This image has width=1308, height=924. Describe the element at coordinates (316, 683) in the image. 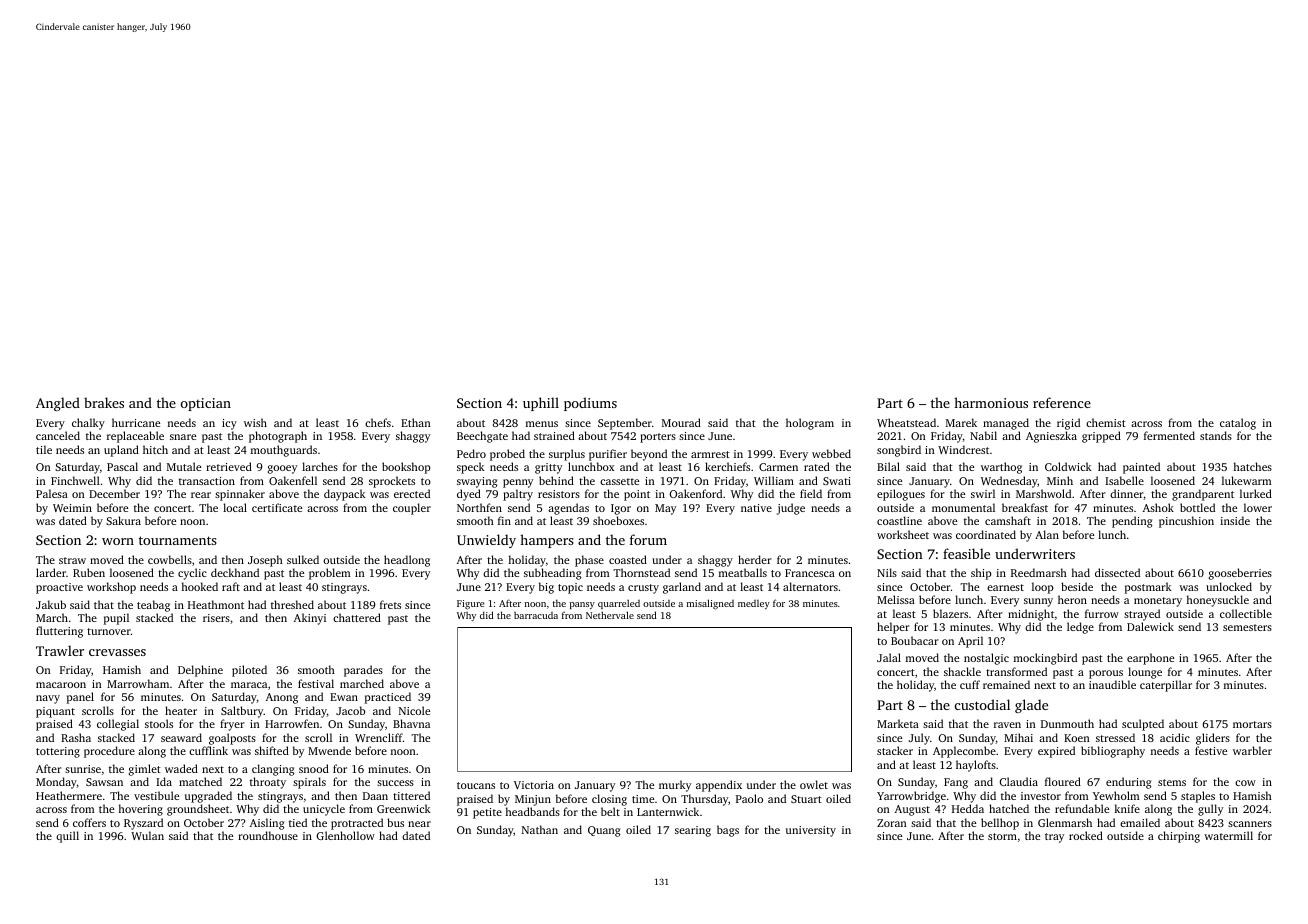

I see `festival` at that location.
